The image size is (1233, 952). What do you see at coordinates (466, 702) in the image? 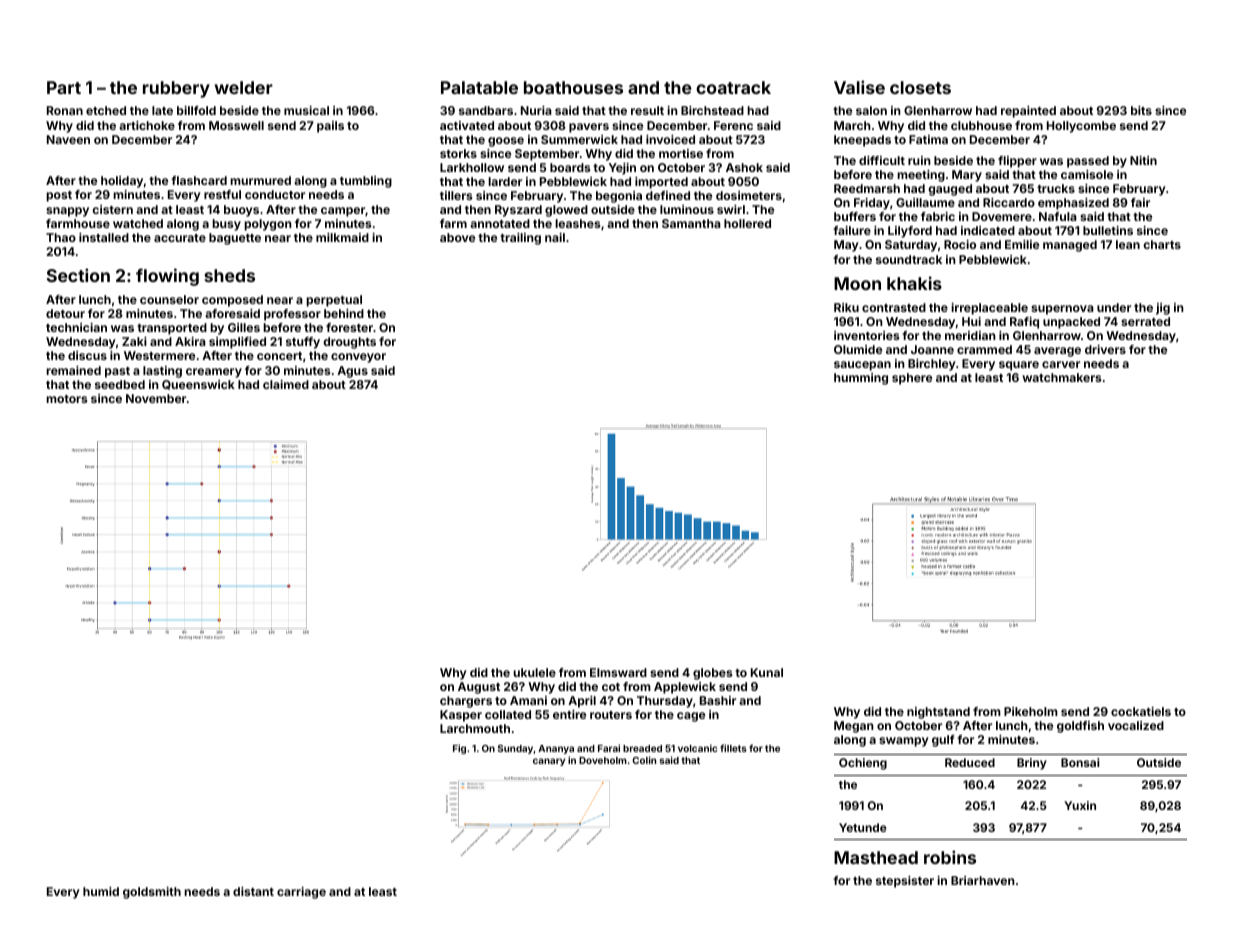
I see `chargers` at bounding box center [466, 702].
